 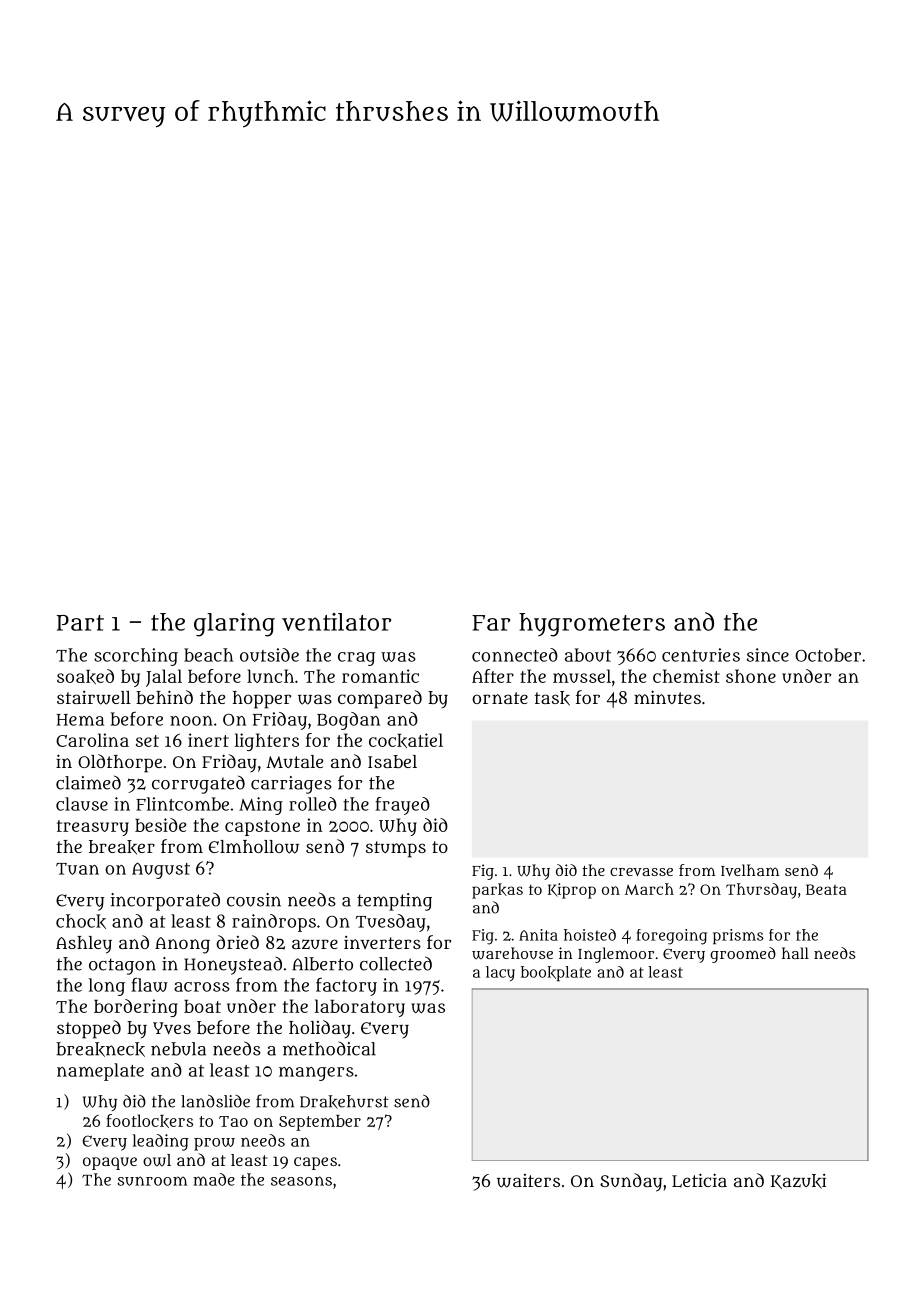 I want to click on sunroom, so click(x=152, y=1181).
